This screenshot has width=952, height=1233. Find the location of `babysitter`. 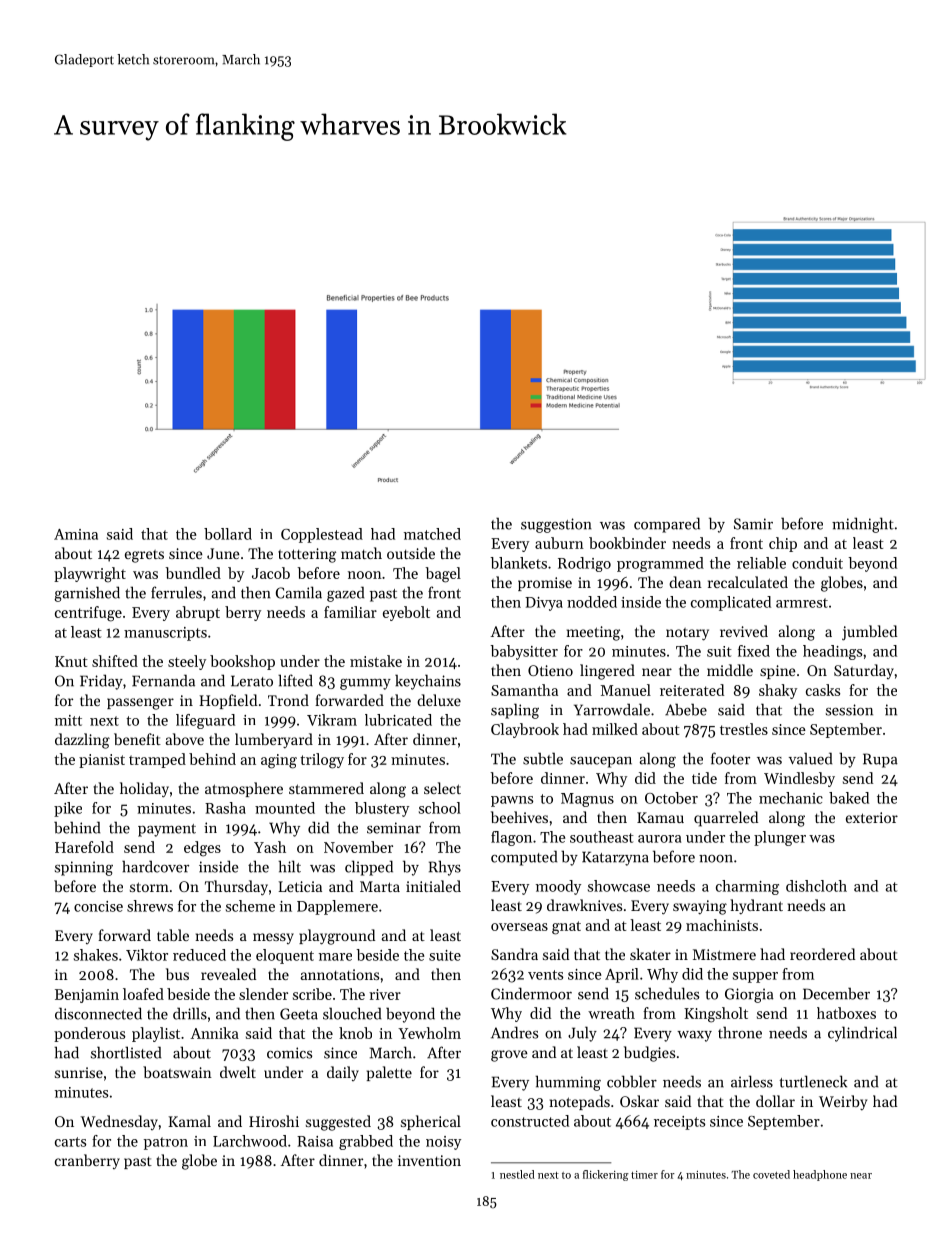

babysitter is located at coordinates (524, 652).
